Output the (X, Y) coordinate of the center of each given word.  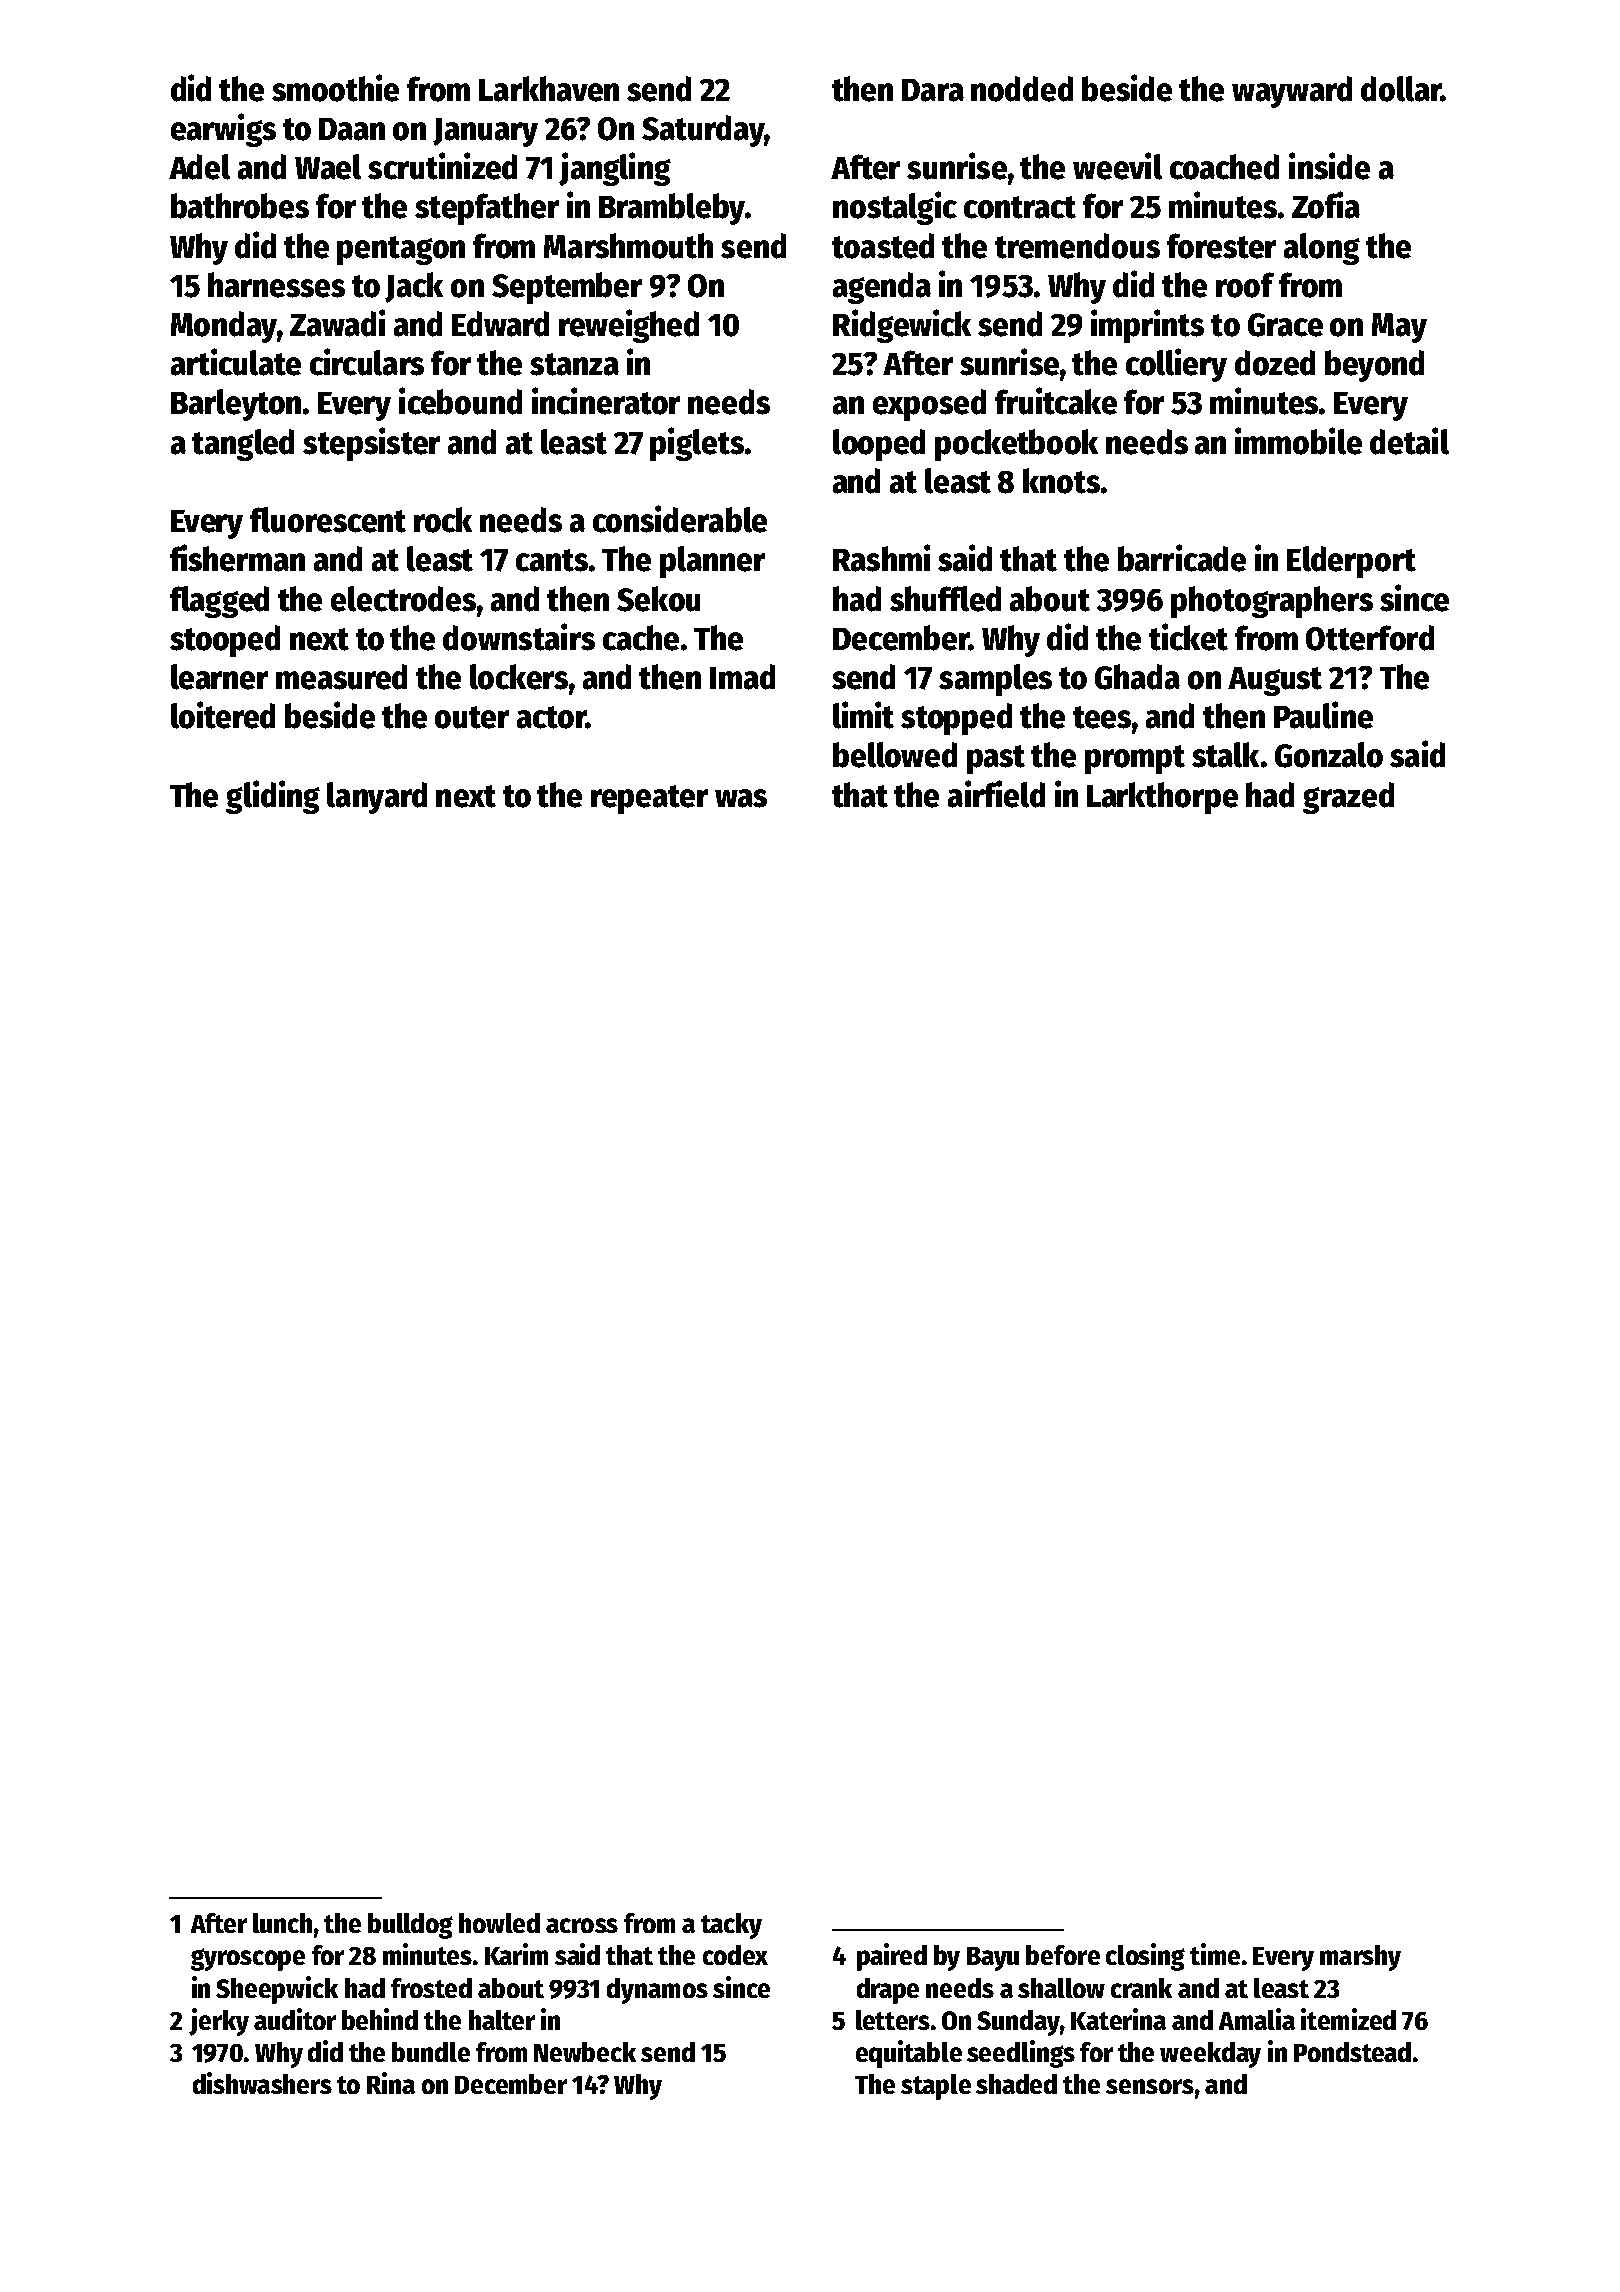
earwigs (223, 130)
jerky (219, 2022)
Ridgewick (902, 326)
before (1063, 1955)
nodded (1022, 89)
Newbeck (585, 2052)
